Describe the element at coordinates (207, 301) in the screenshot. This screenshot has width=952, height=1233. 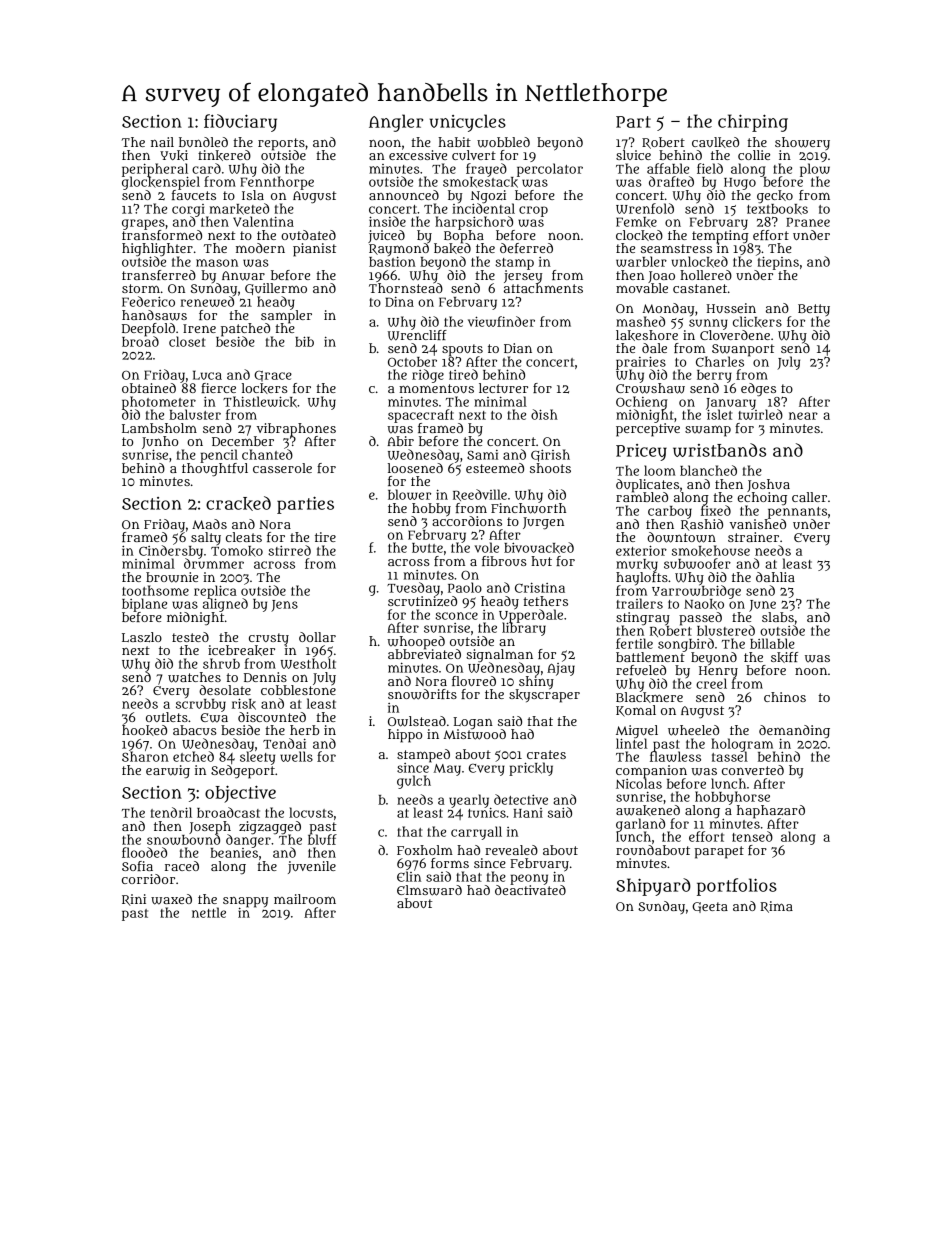
I see `renewed` at that location.
